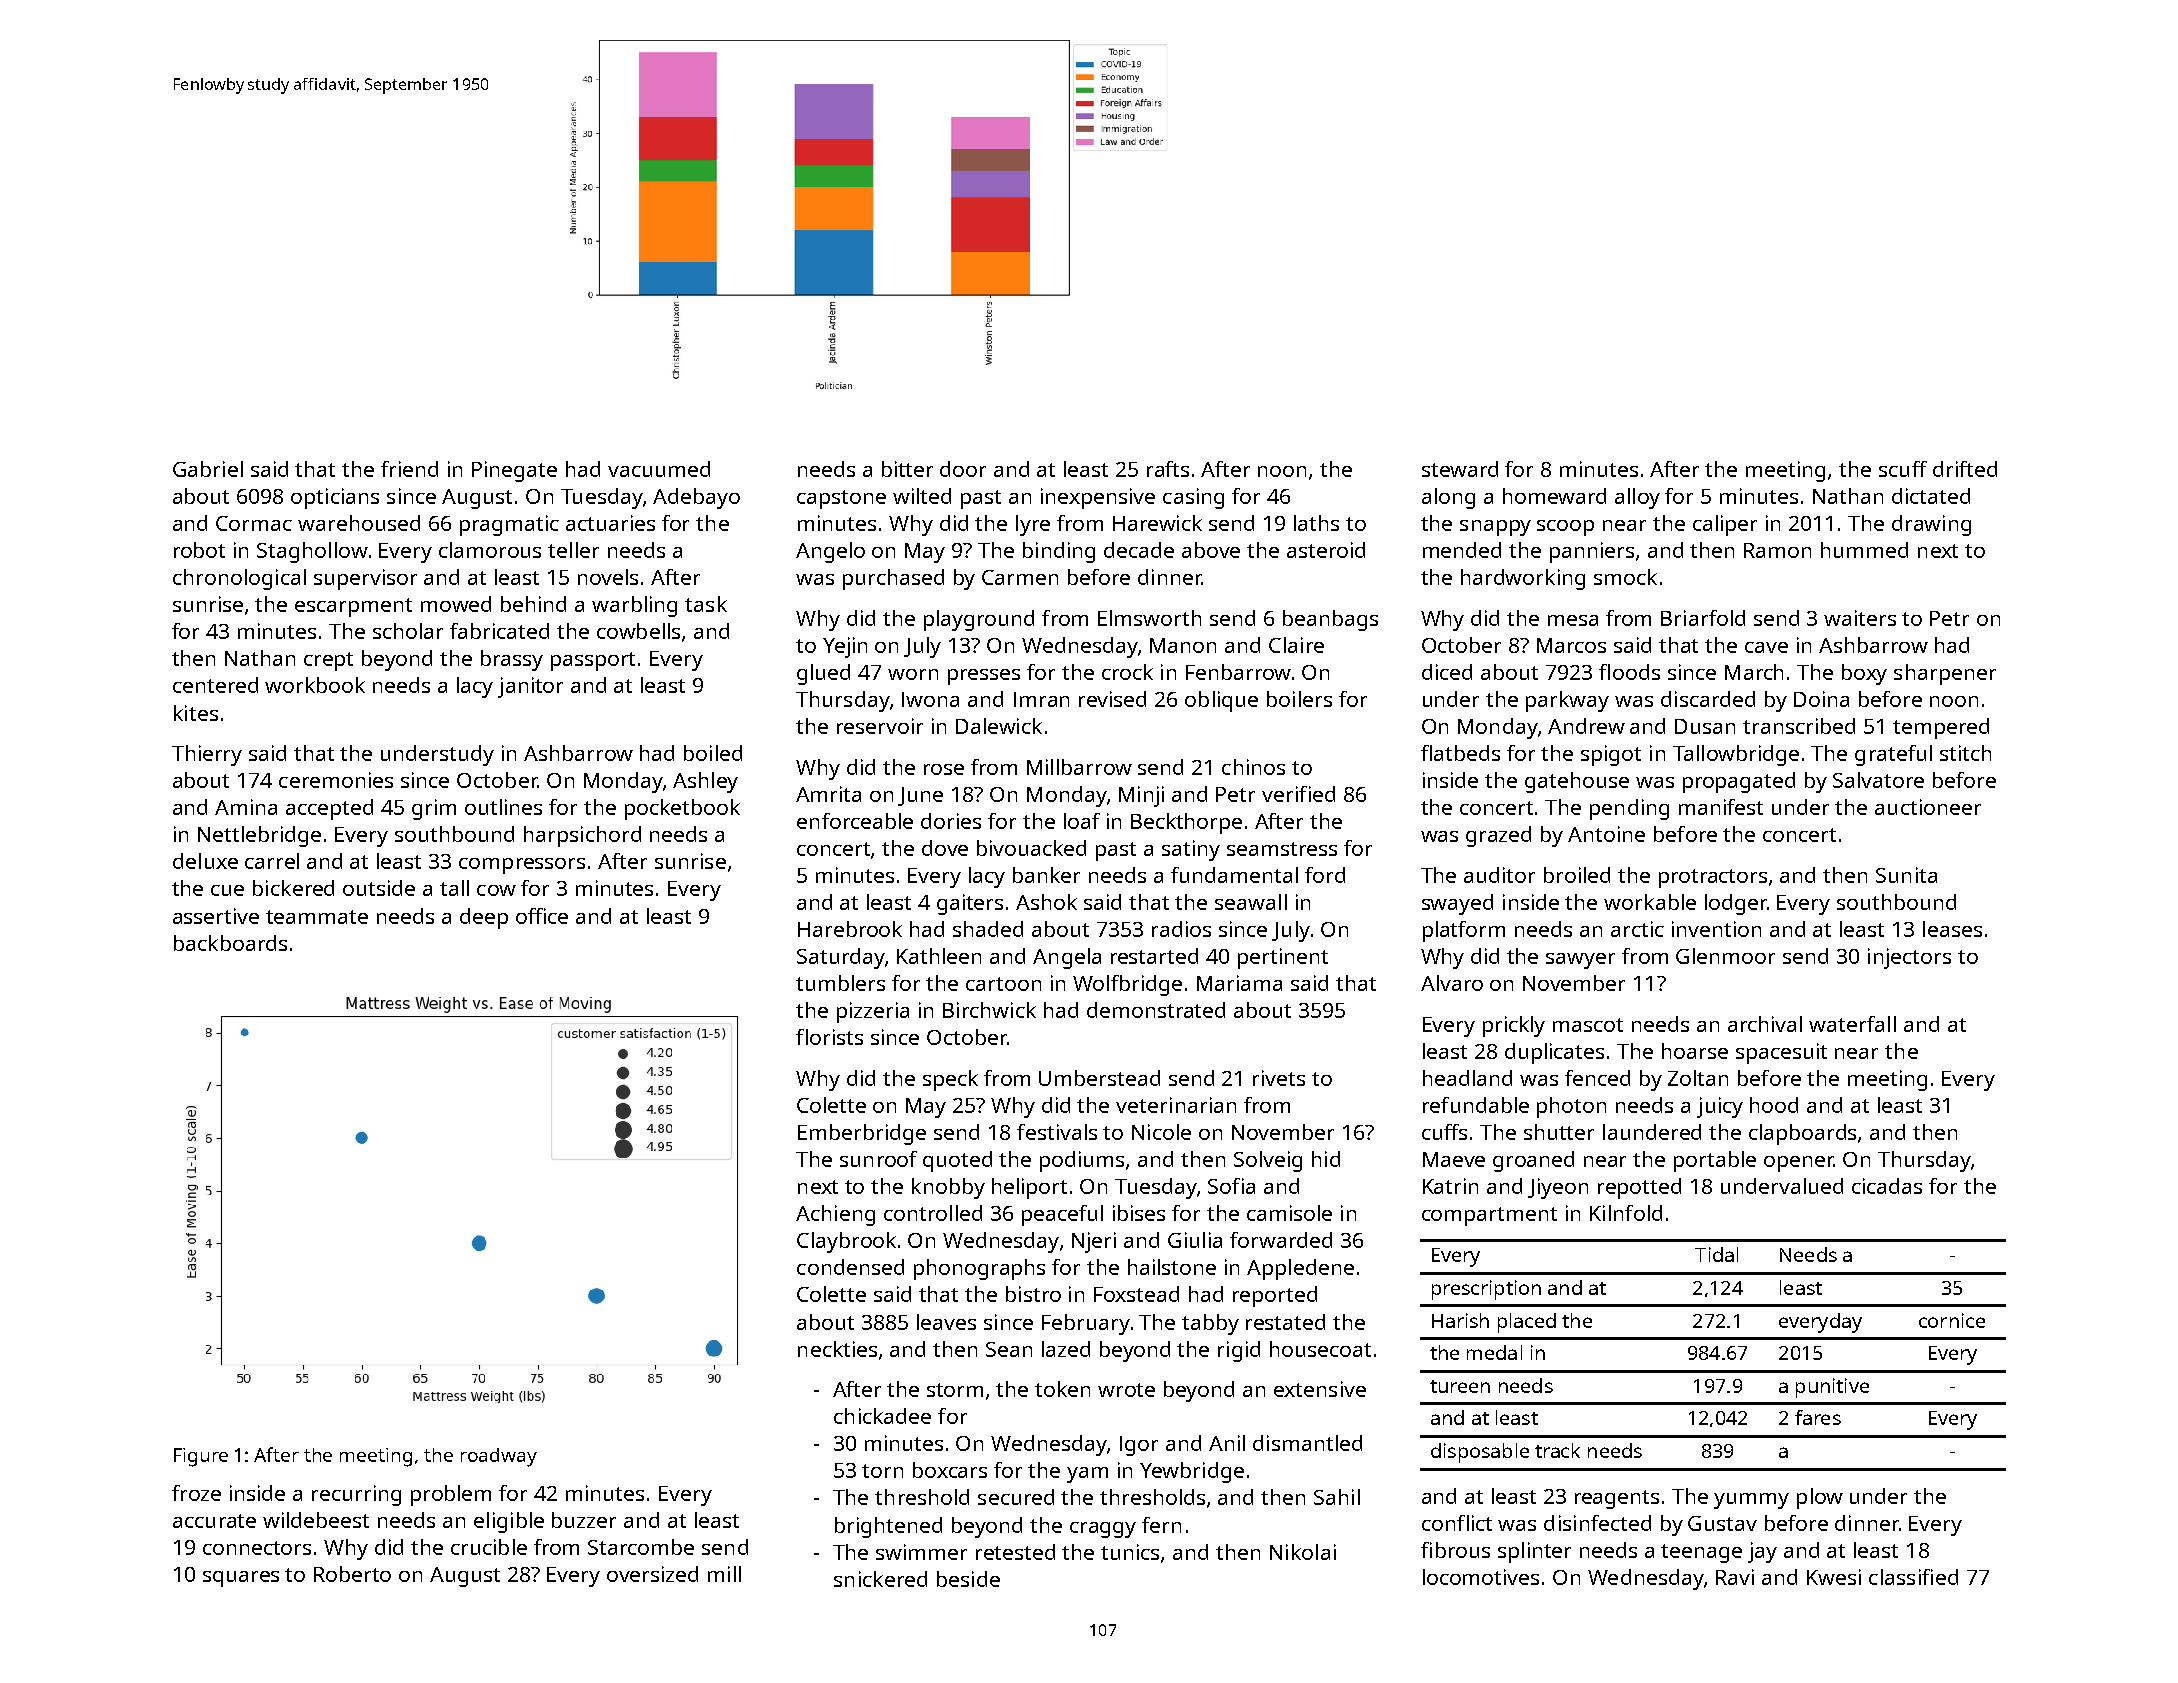 This image has width=2178, height=1683. I want to click on Yejin, so click(845, 647).
